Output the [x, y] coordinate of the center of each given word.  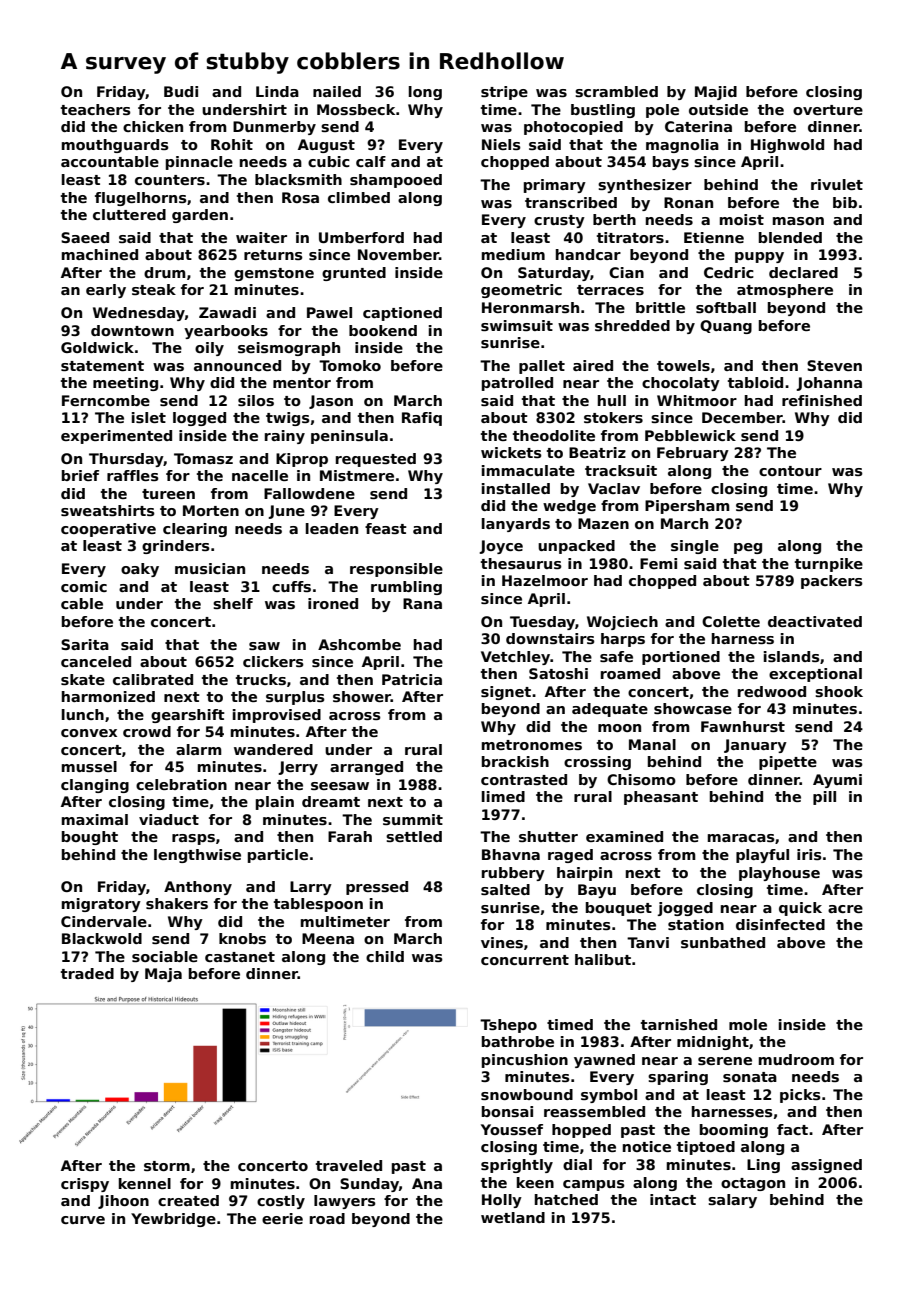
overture [828, 110]
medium [513, 254]
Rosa [300, 197]
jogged [685, 909]
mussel [89, 766]
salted [505, 889]
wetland [513, 1217]
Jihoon [123, 1202]
